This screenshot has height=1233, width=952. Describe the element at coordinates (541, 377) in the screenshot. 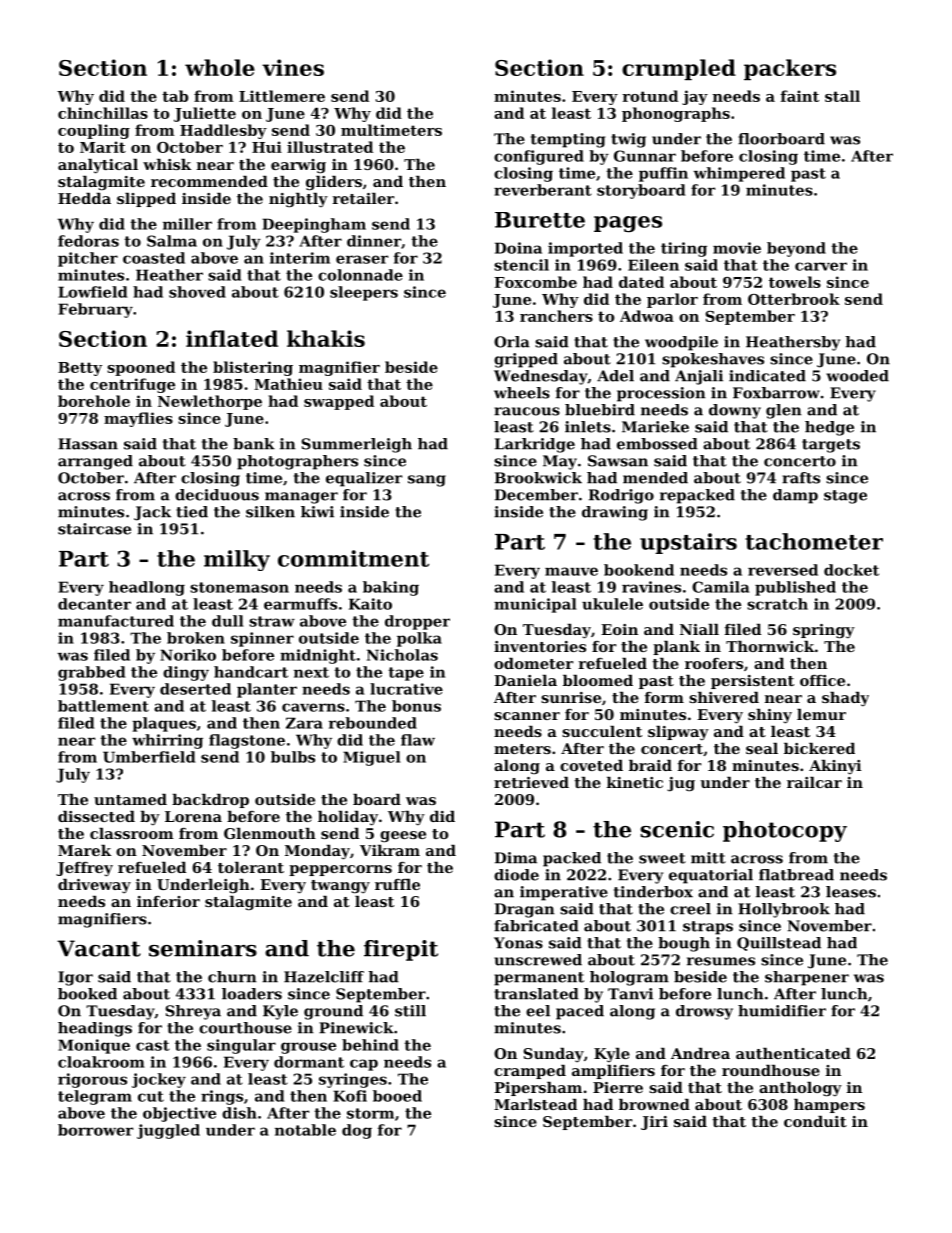

I see `Wednesday` at that location.
